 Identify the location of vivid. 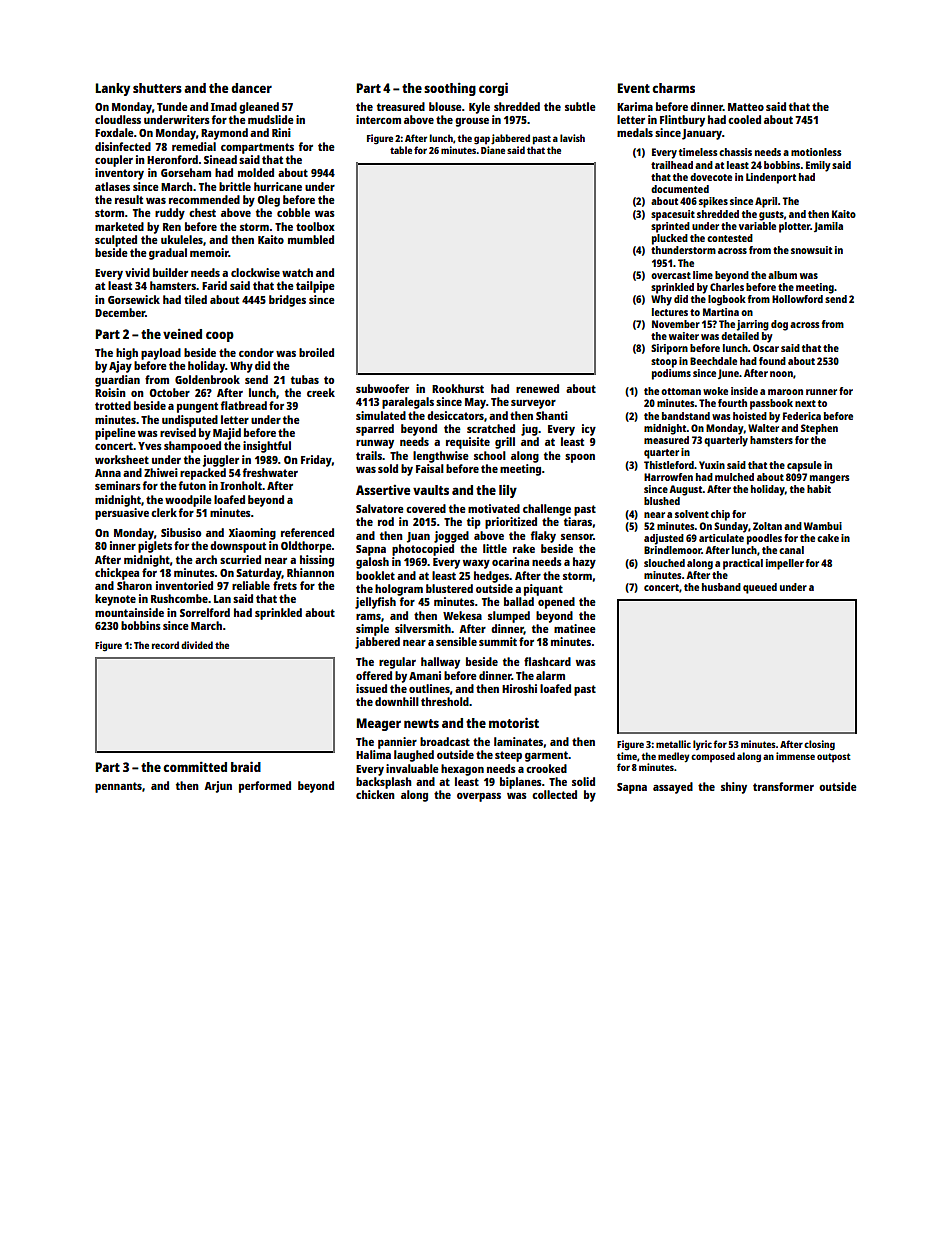
(137, 272).
